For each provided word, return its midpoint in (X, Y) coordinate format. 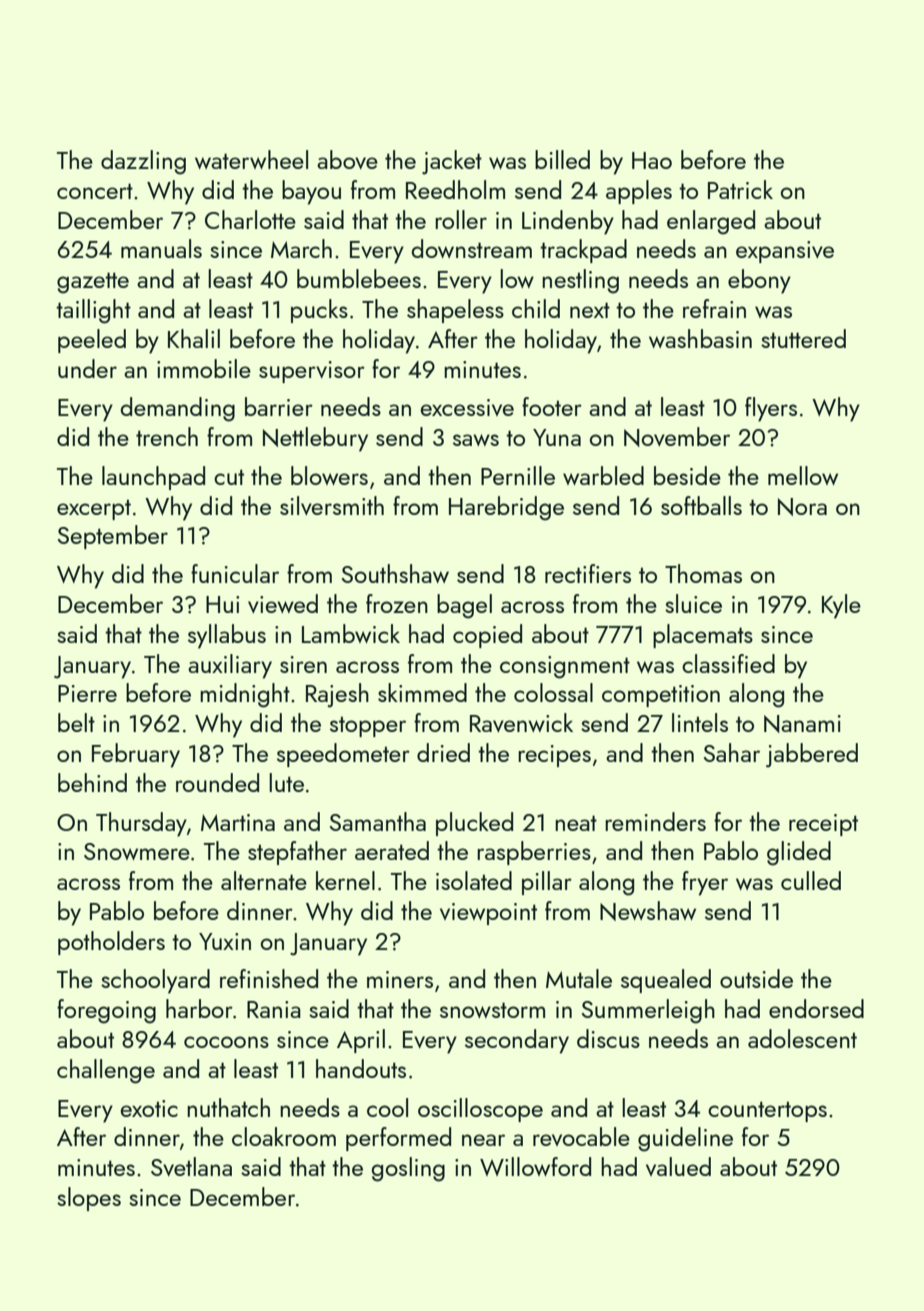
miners (400, 979)
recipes (554, 756)
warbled (603, 475)
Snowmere (137, 851)
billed (562, 159)
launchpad (153, 478)
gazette (93, 283)
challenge (106, 1071)
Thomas (703, 573)
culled (811, 880)
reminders (655, 821)
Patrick (740, 189)
